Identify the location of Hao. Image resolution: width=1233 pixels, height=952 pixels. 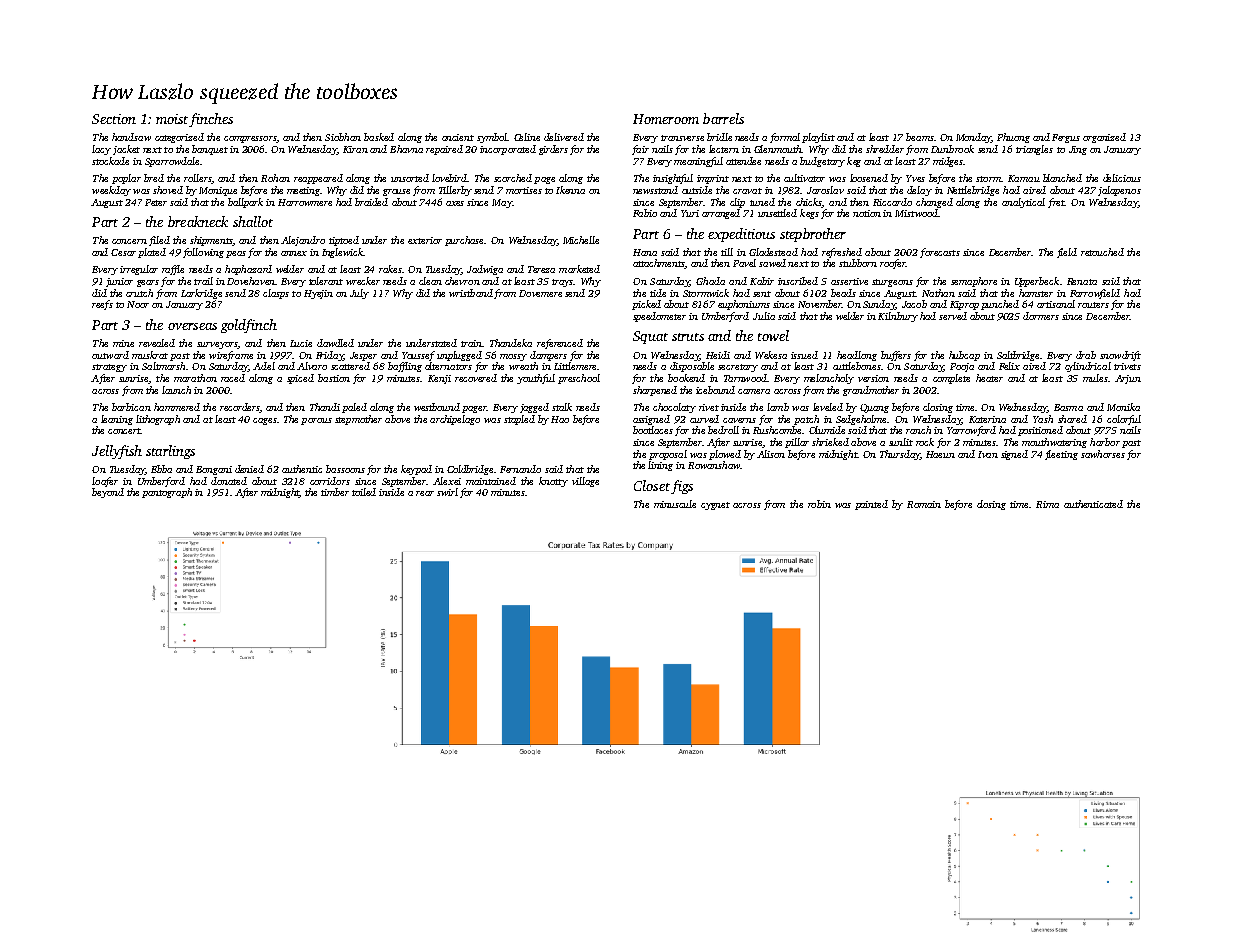
(560, 419).
